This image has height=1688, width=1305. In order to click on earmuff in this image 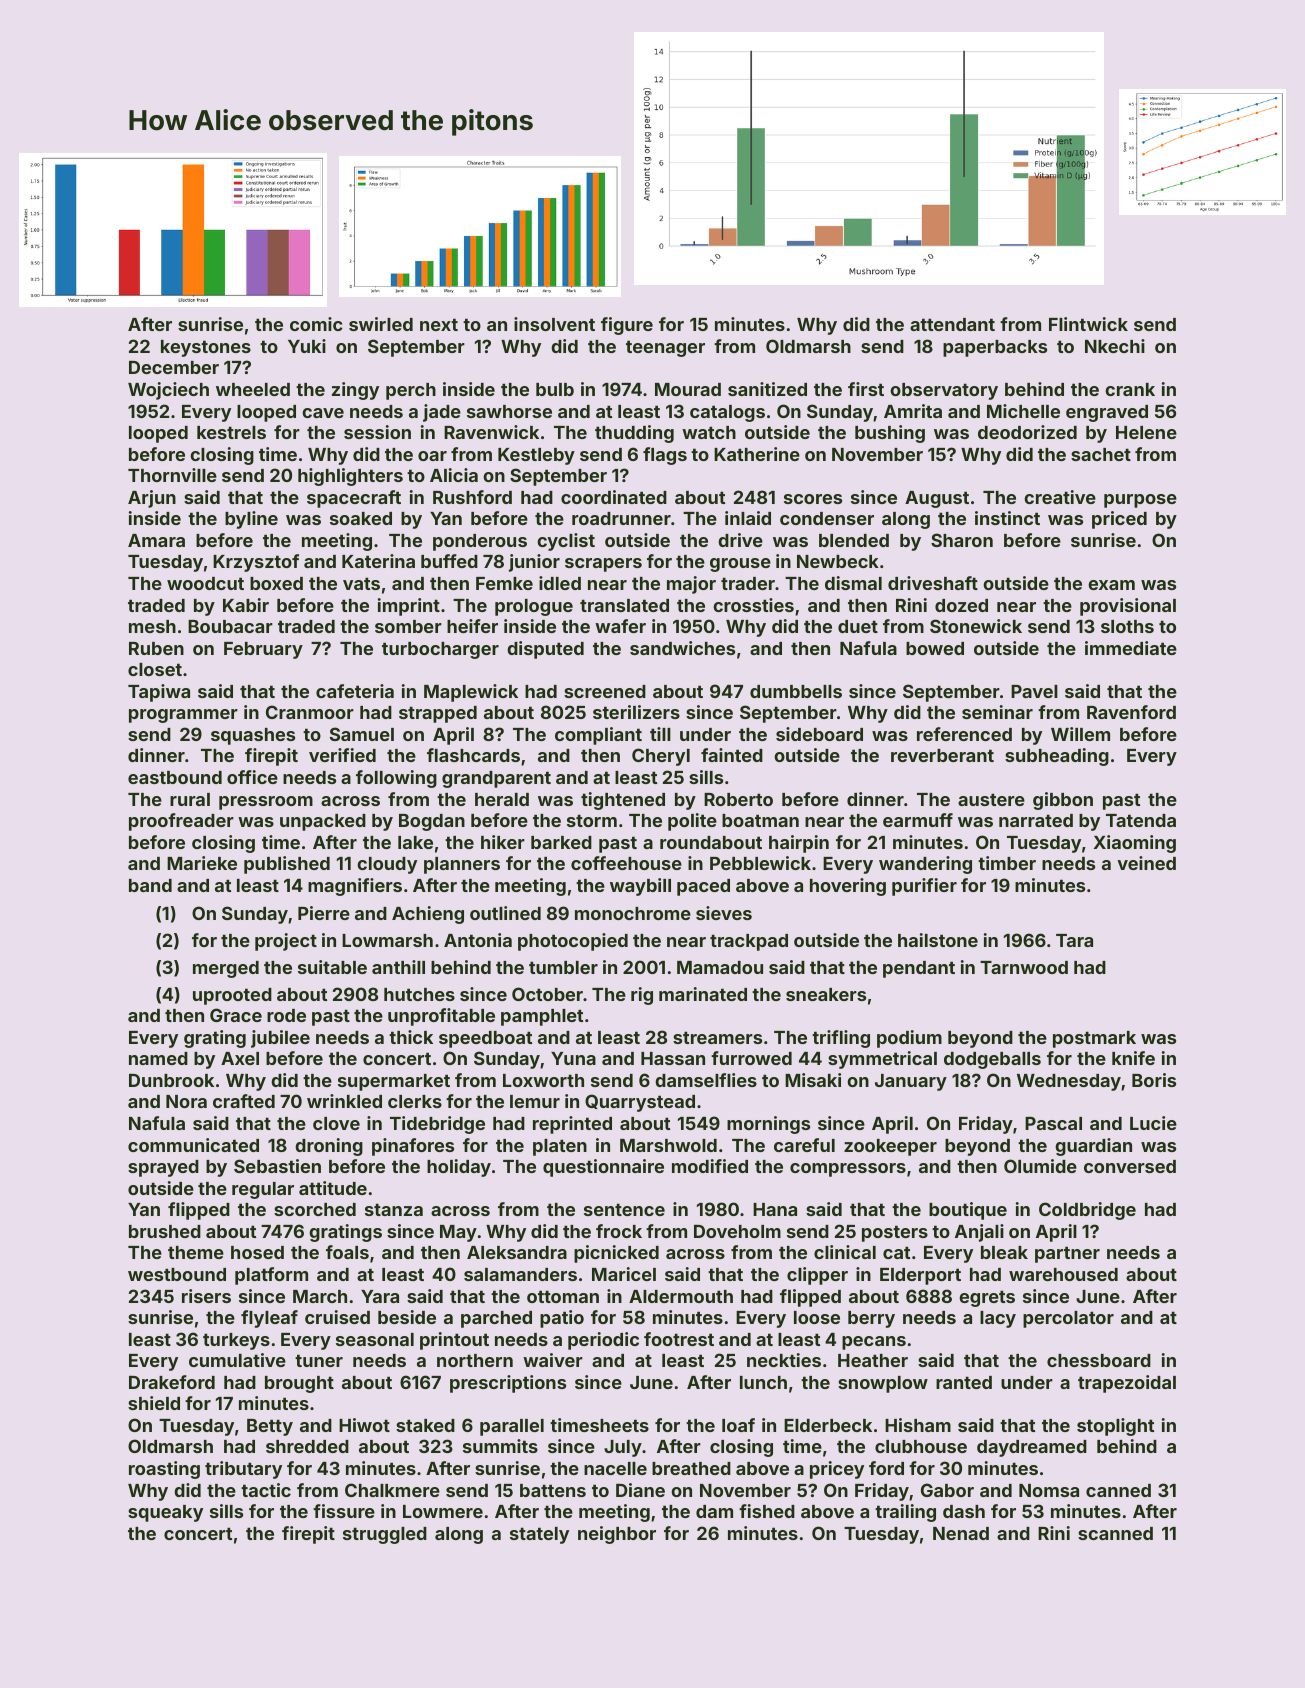, I will do `click(918, 820)`.
